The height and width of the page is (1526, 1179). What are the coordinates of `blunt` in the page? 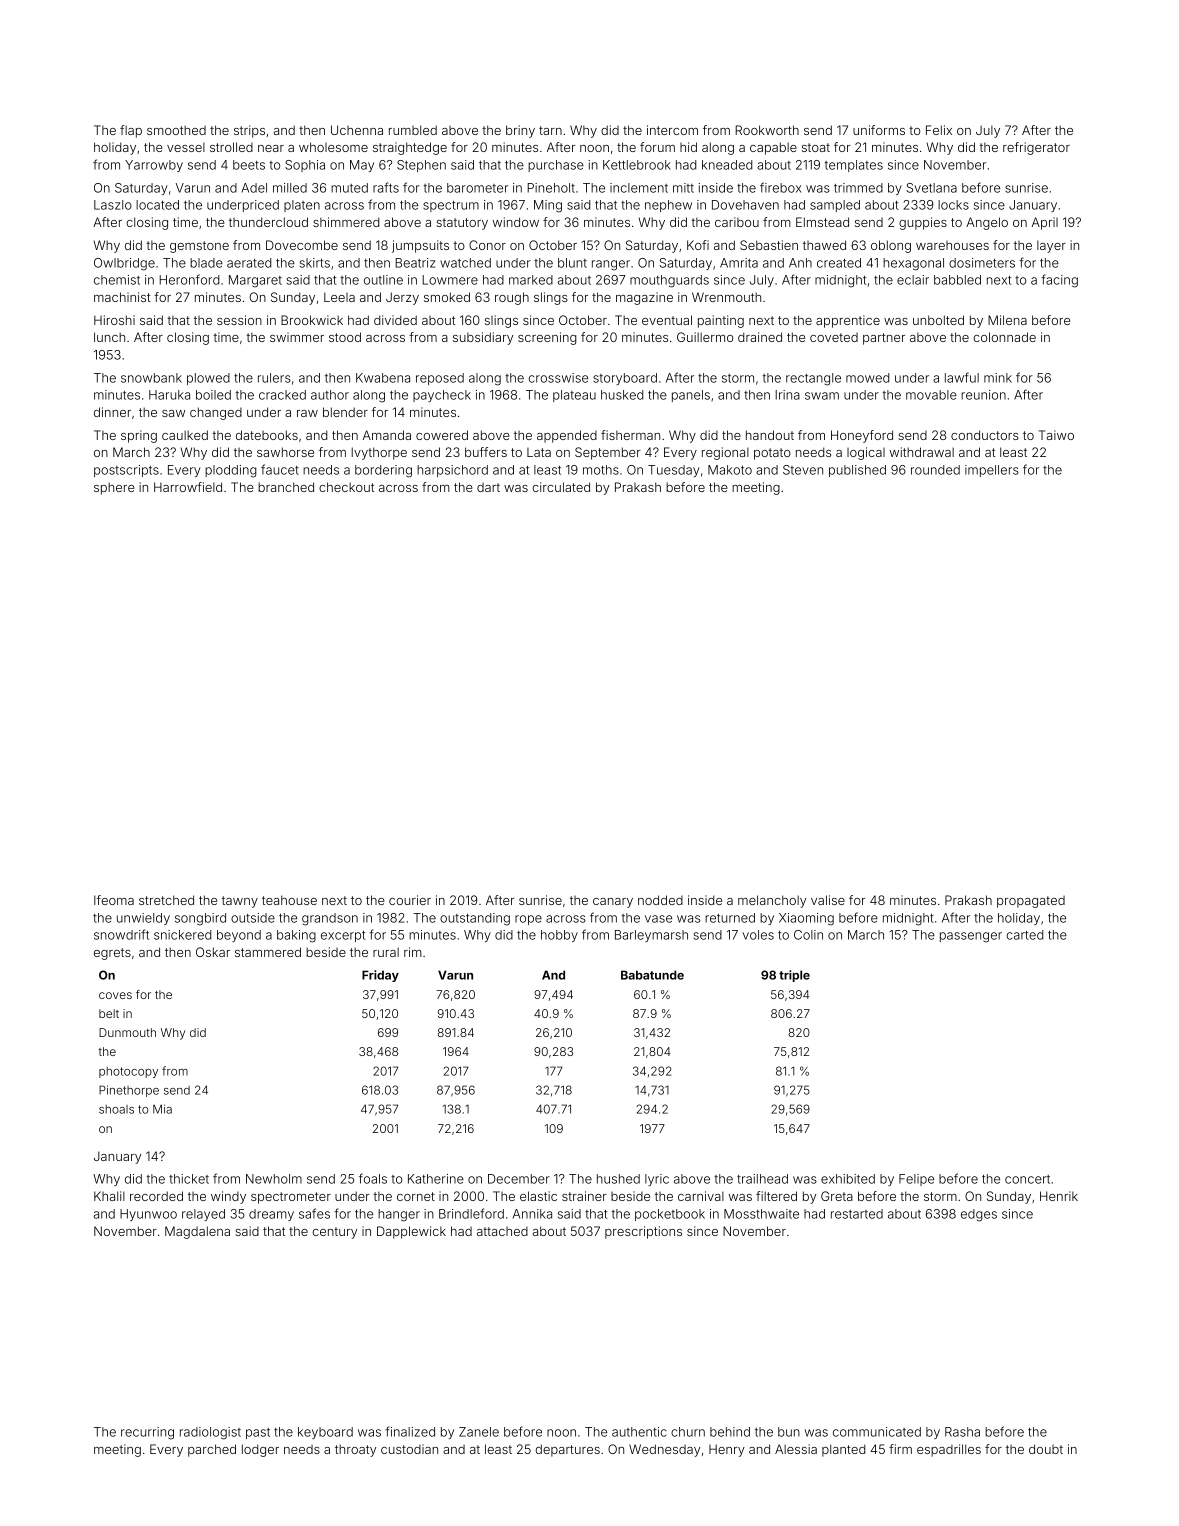 It's located at (572, 263).
